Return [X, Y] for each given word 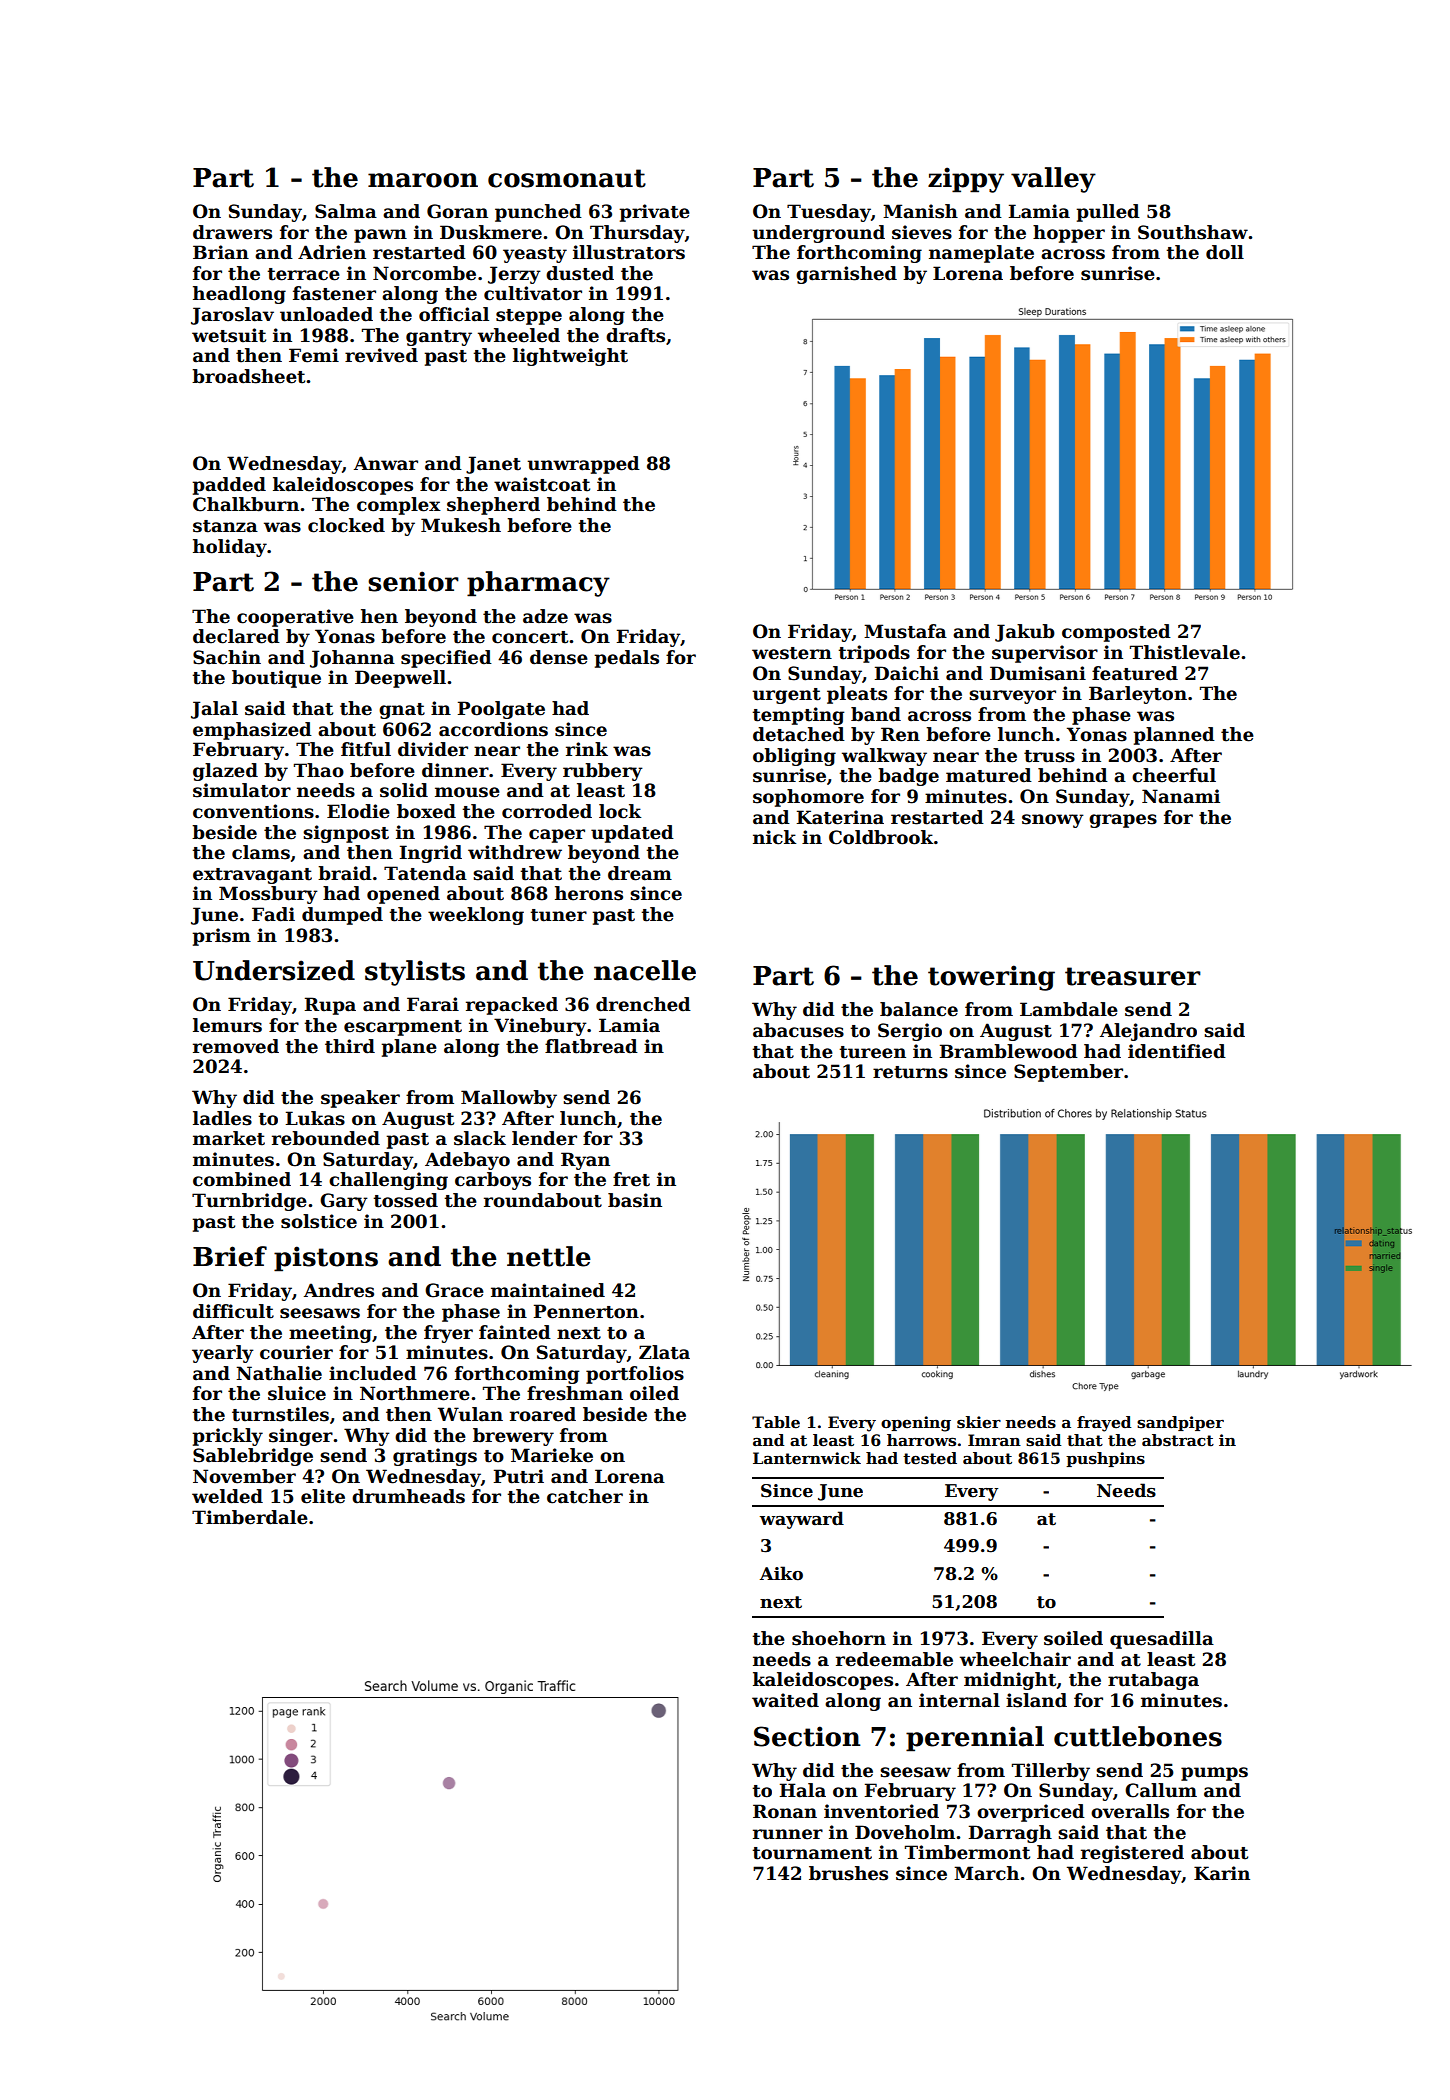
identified [1177, 1051]
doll [1225, 252]
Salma [346, 211]
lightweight [570, 357]
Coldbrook [881, 837]
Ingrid [431, 854]
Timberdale [250, 1517]
